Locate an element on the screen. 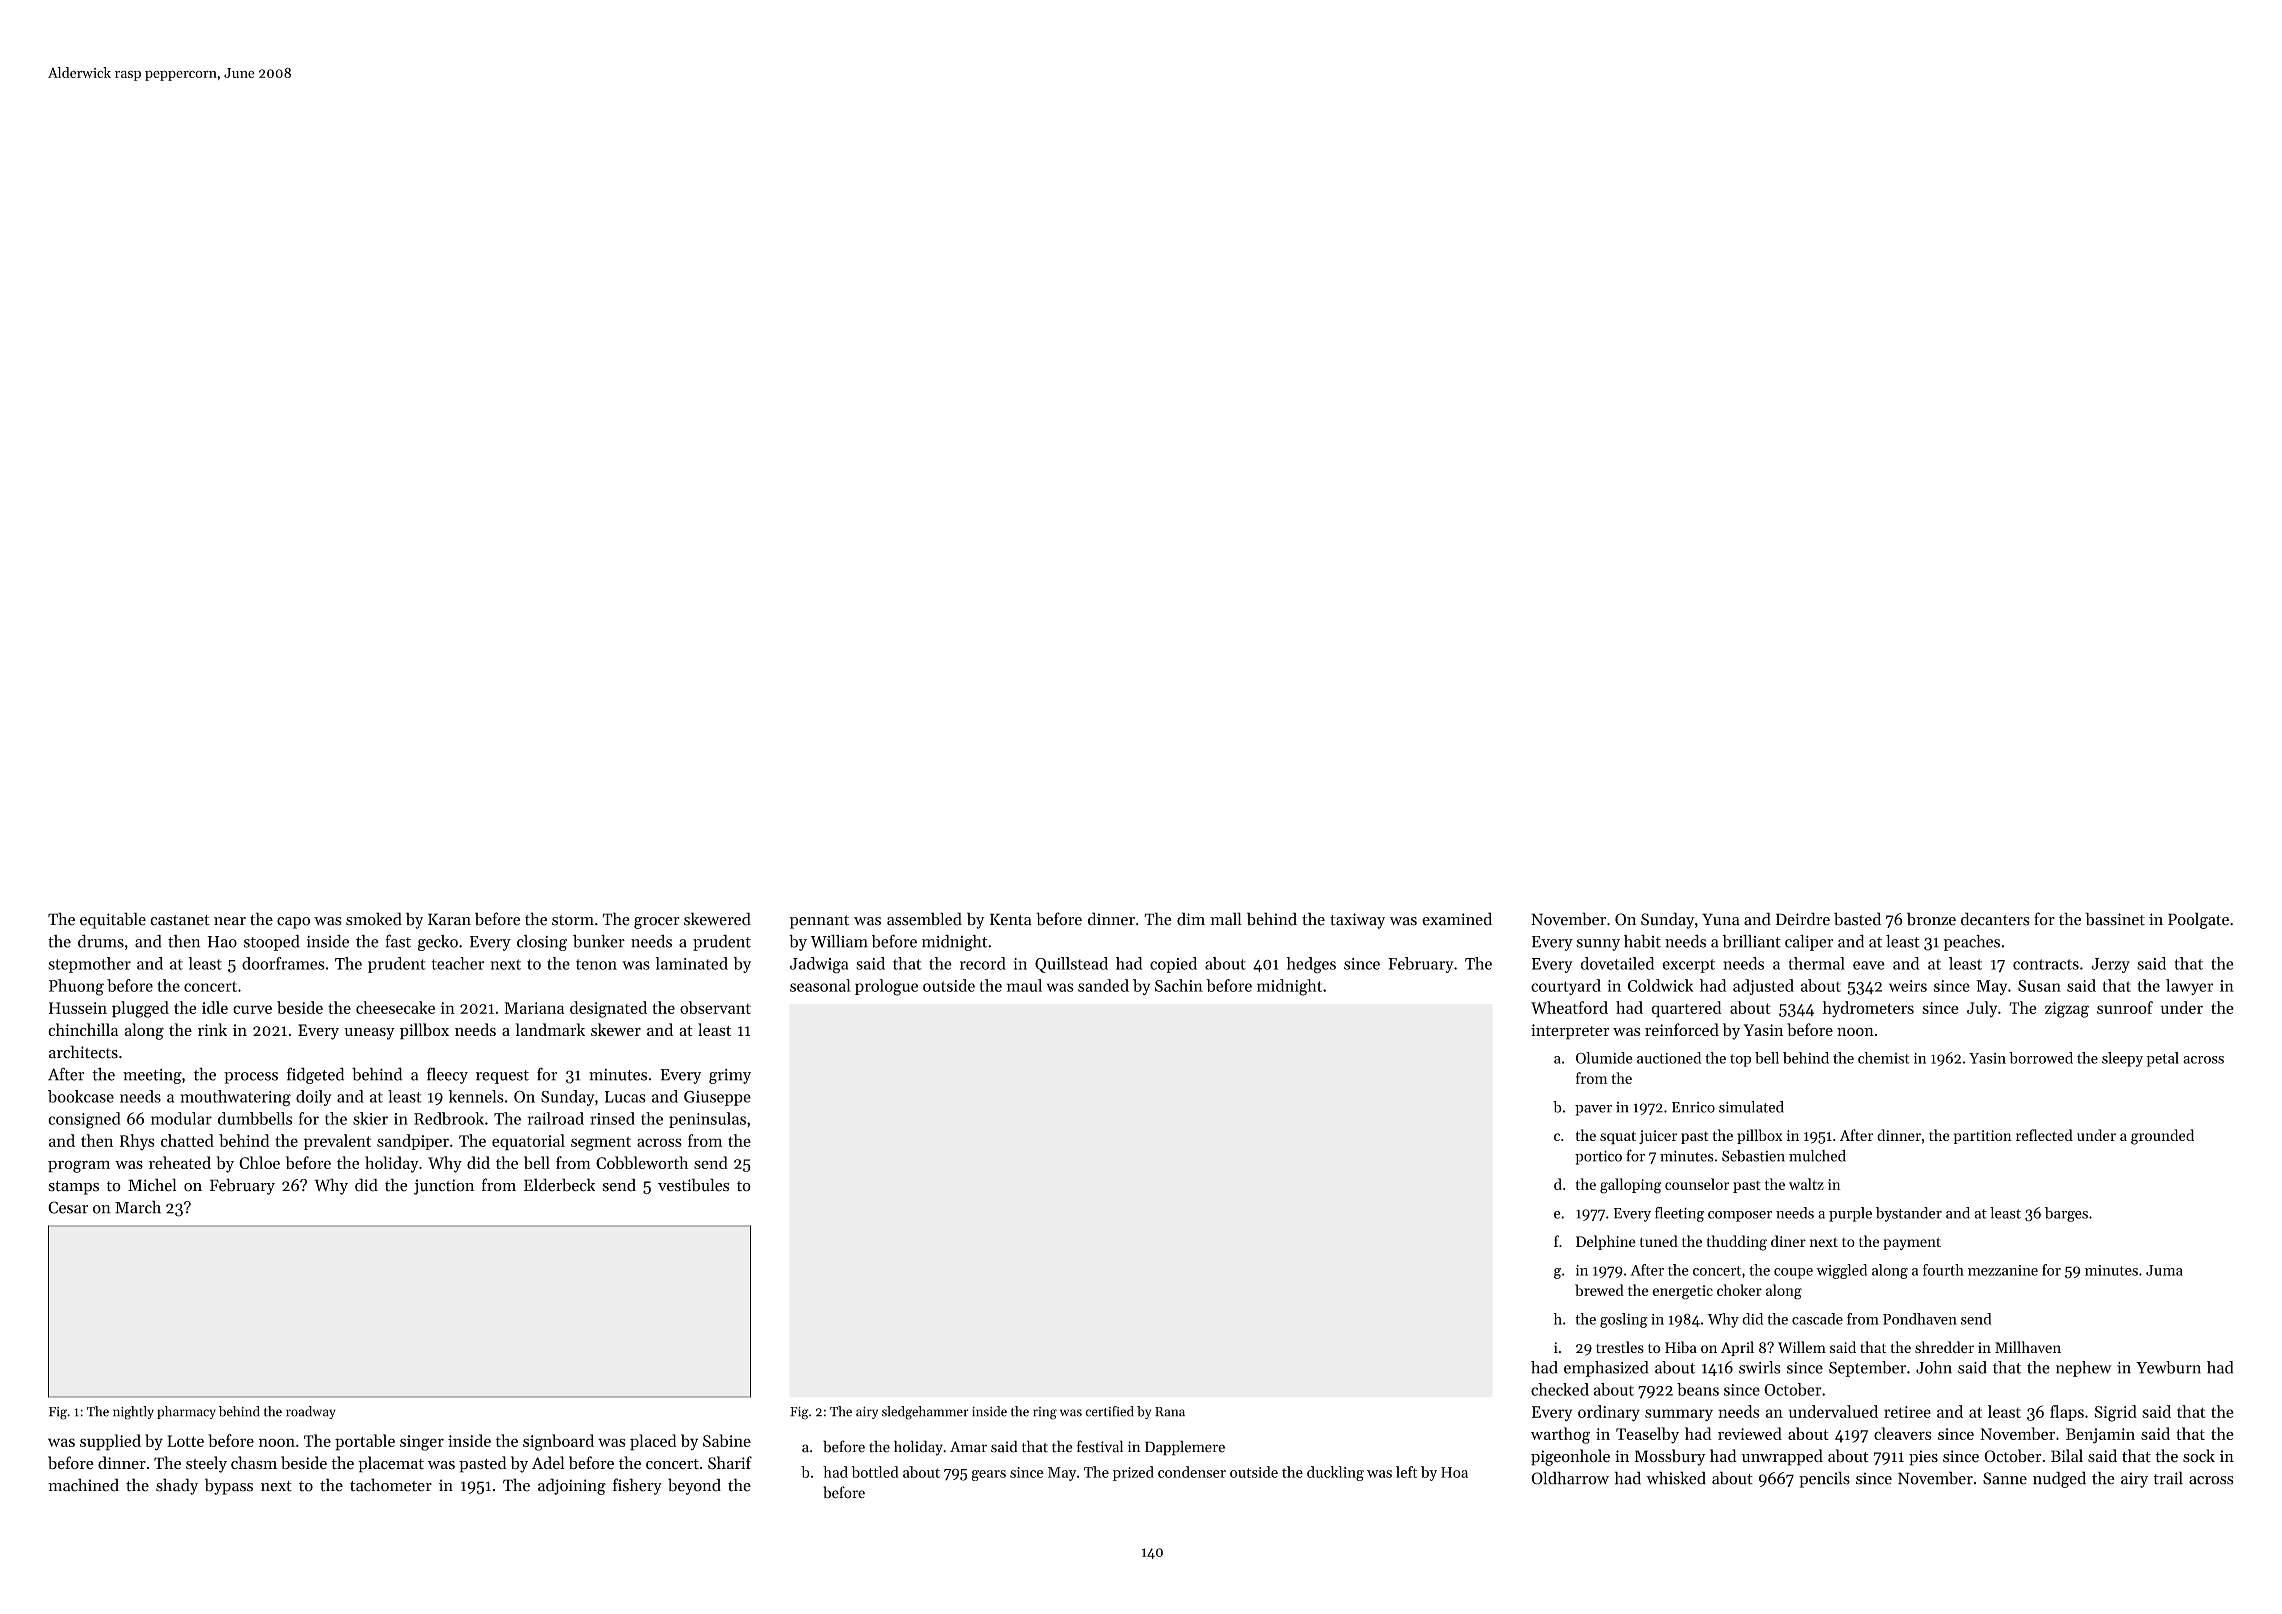 The width and height of the screenshot is (2282, 1614). sledgehammer is located at coordinates (925, 1413).
